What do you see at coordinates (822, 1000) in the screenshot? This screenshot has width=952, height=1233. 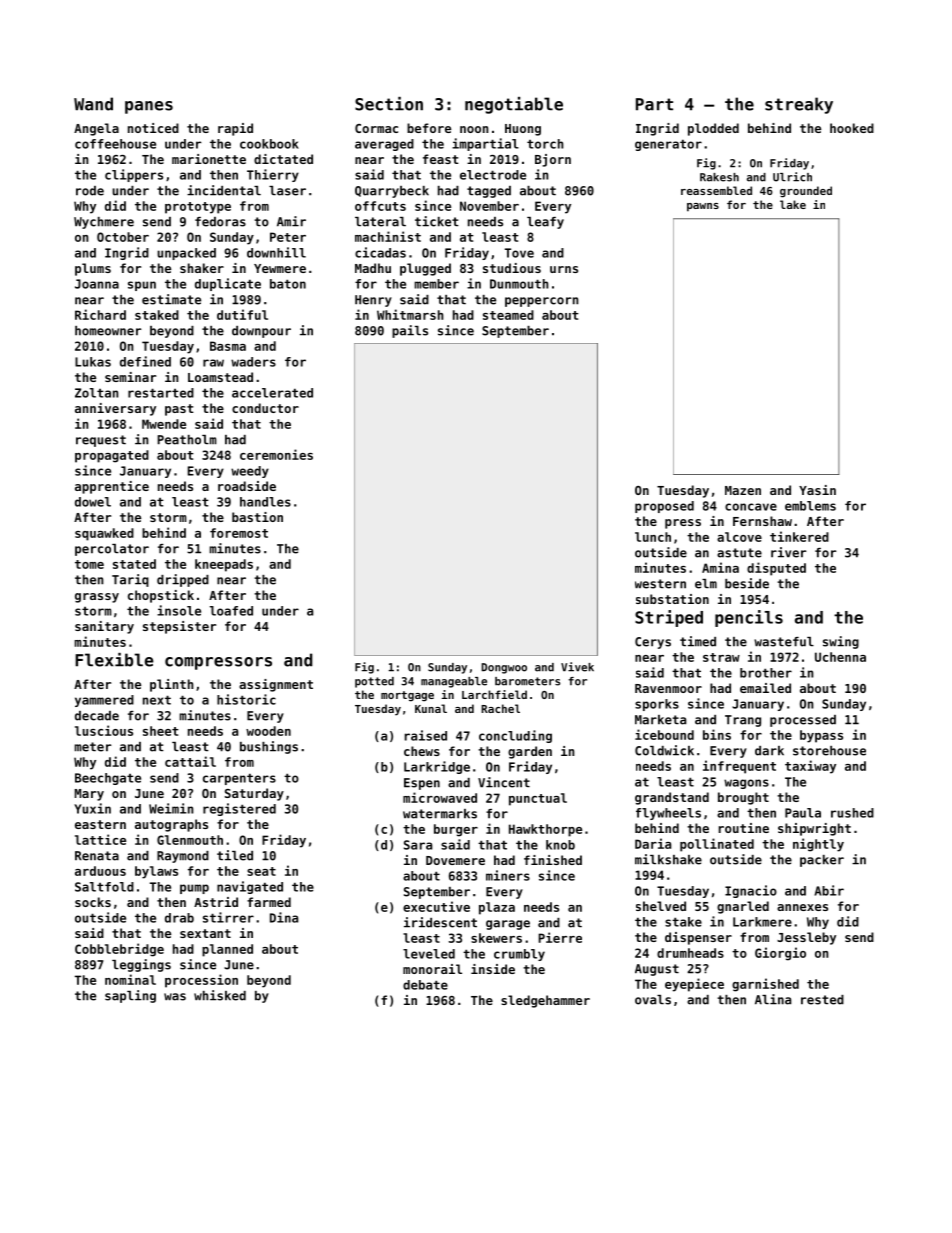 I see `rested` at bounding box center [822, 1000].
